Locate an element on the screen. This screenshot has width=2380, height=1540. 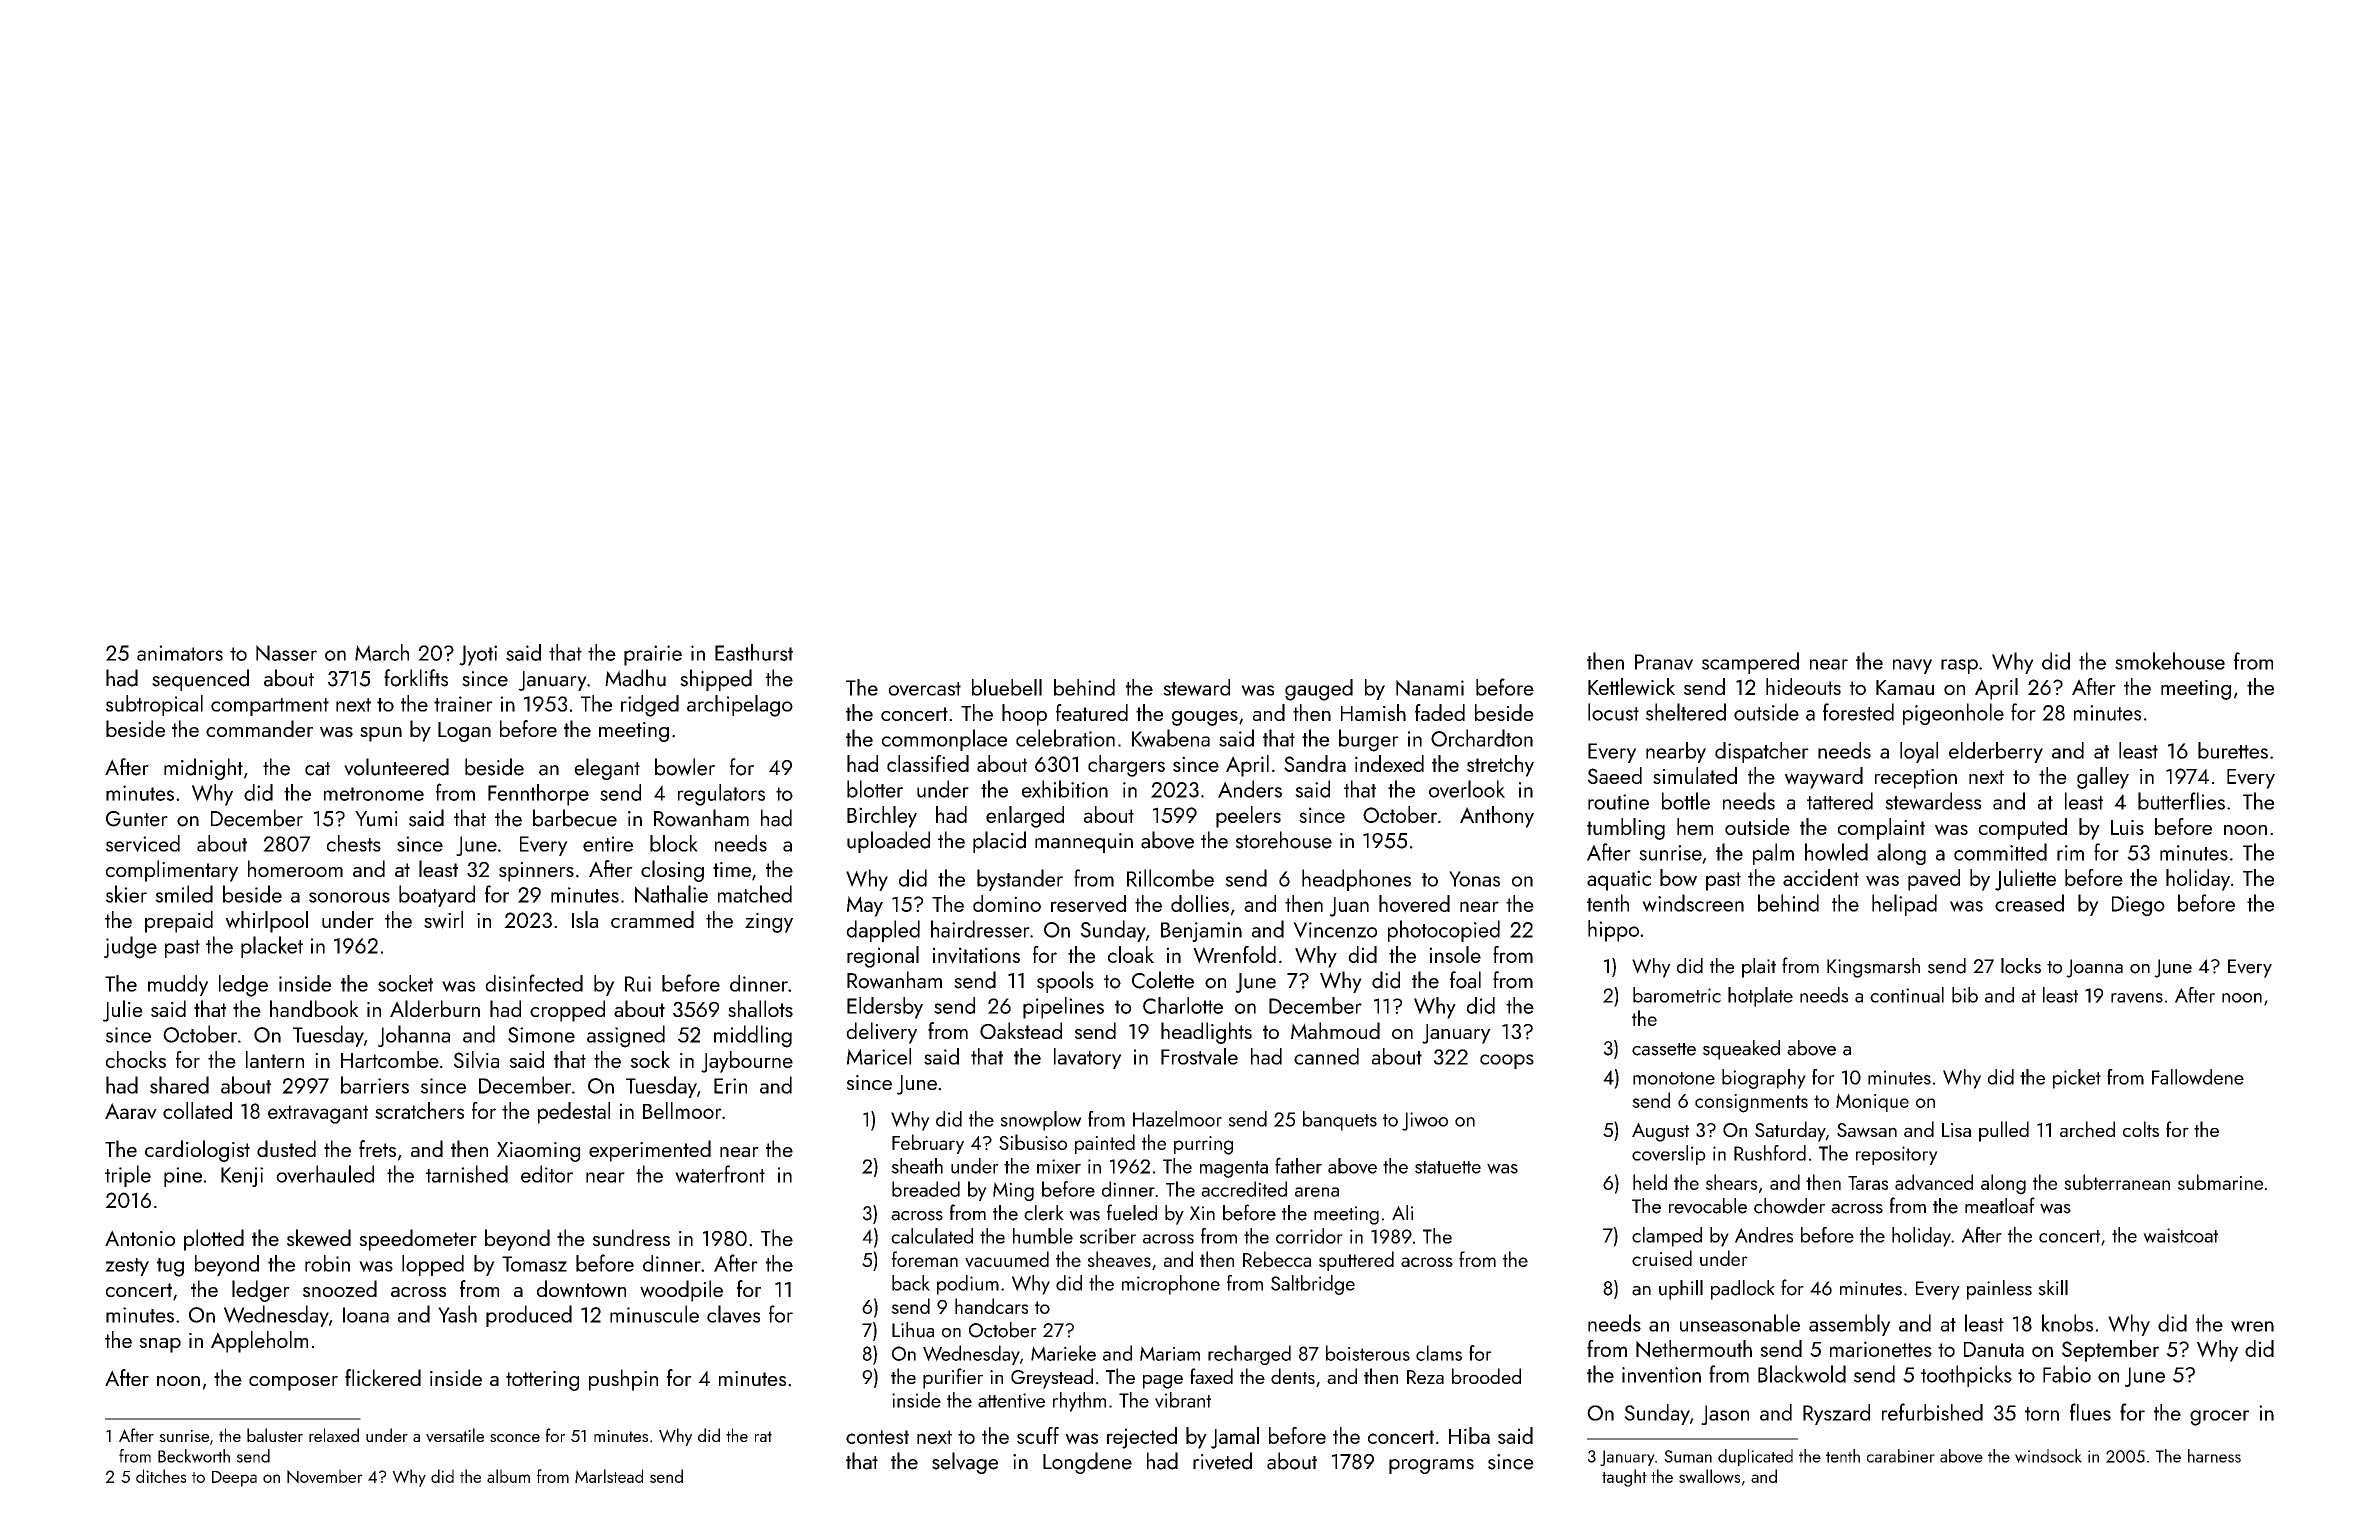
pushpin is located at coordinates (623, 1380).
